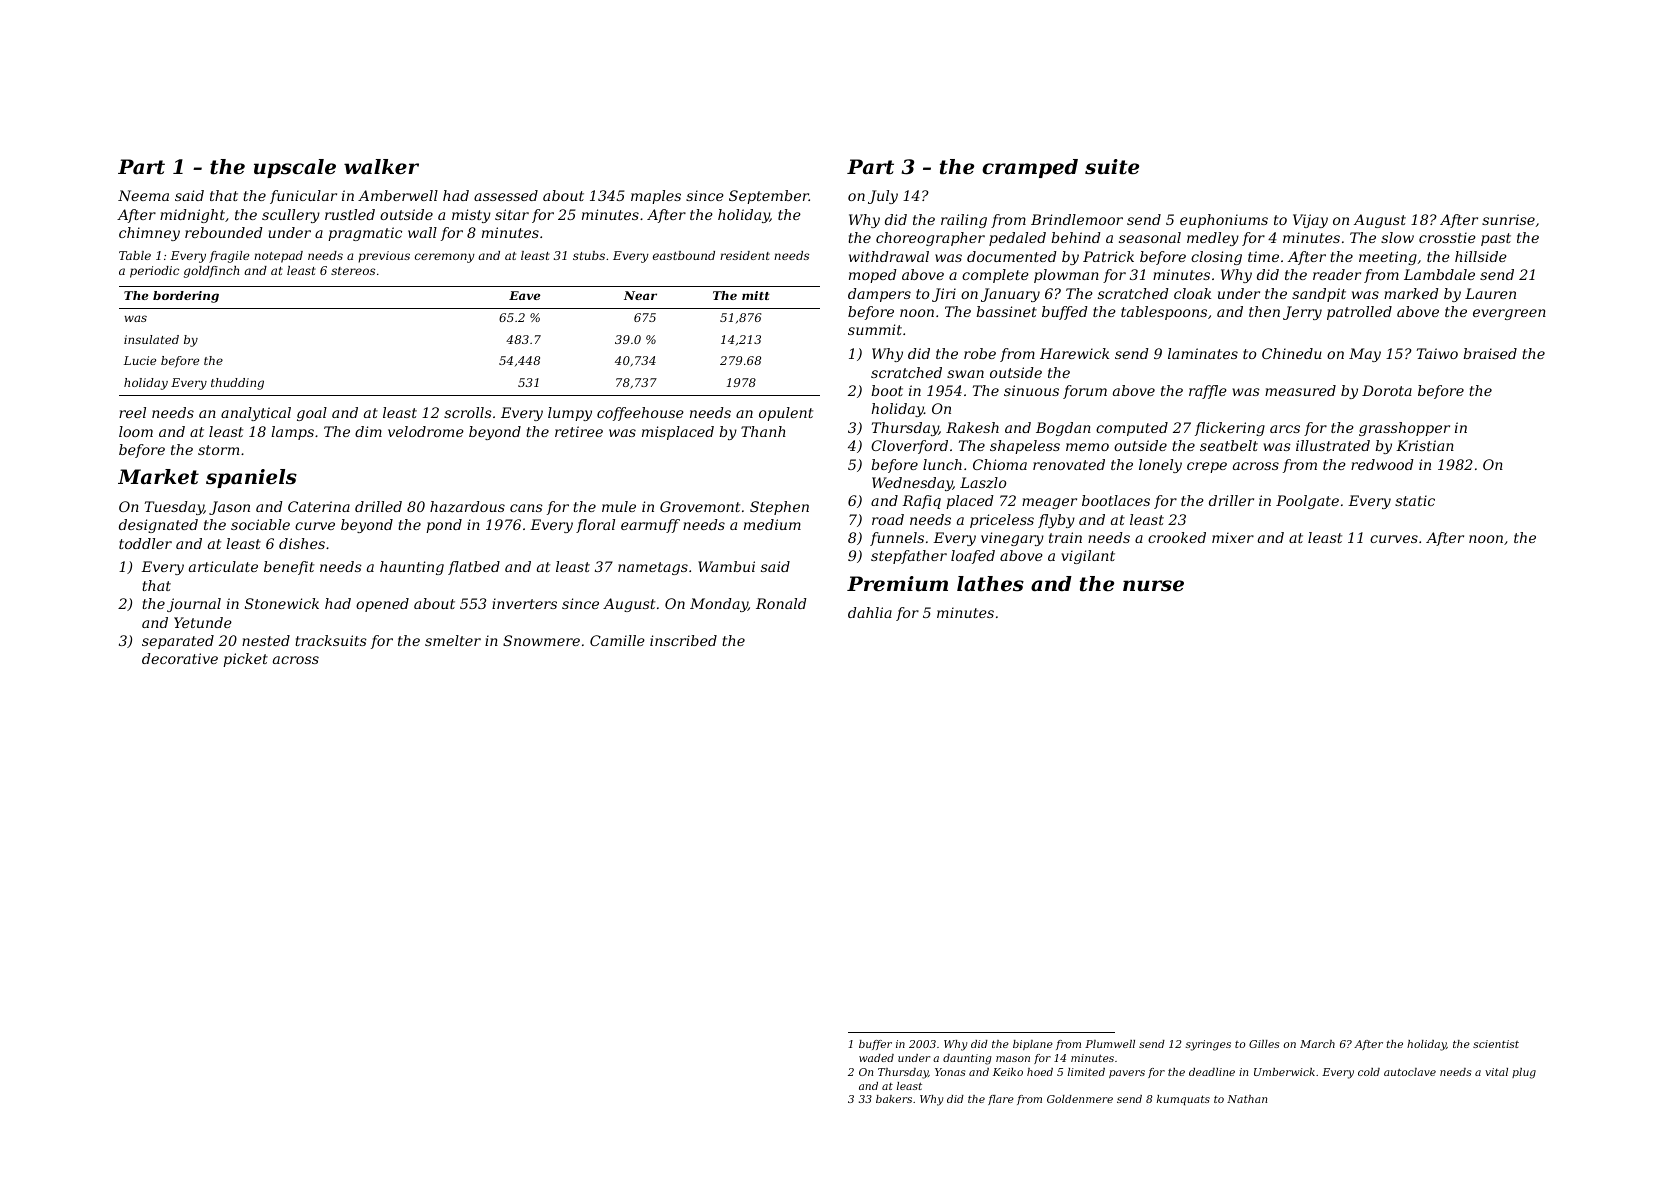 This image has width=1668, height=1179. Describe the element at coordinates (875, 329) in the image. I see `summit` at that location.
